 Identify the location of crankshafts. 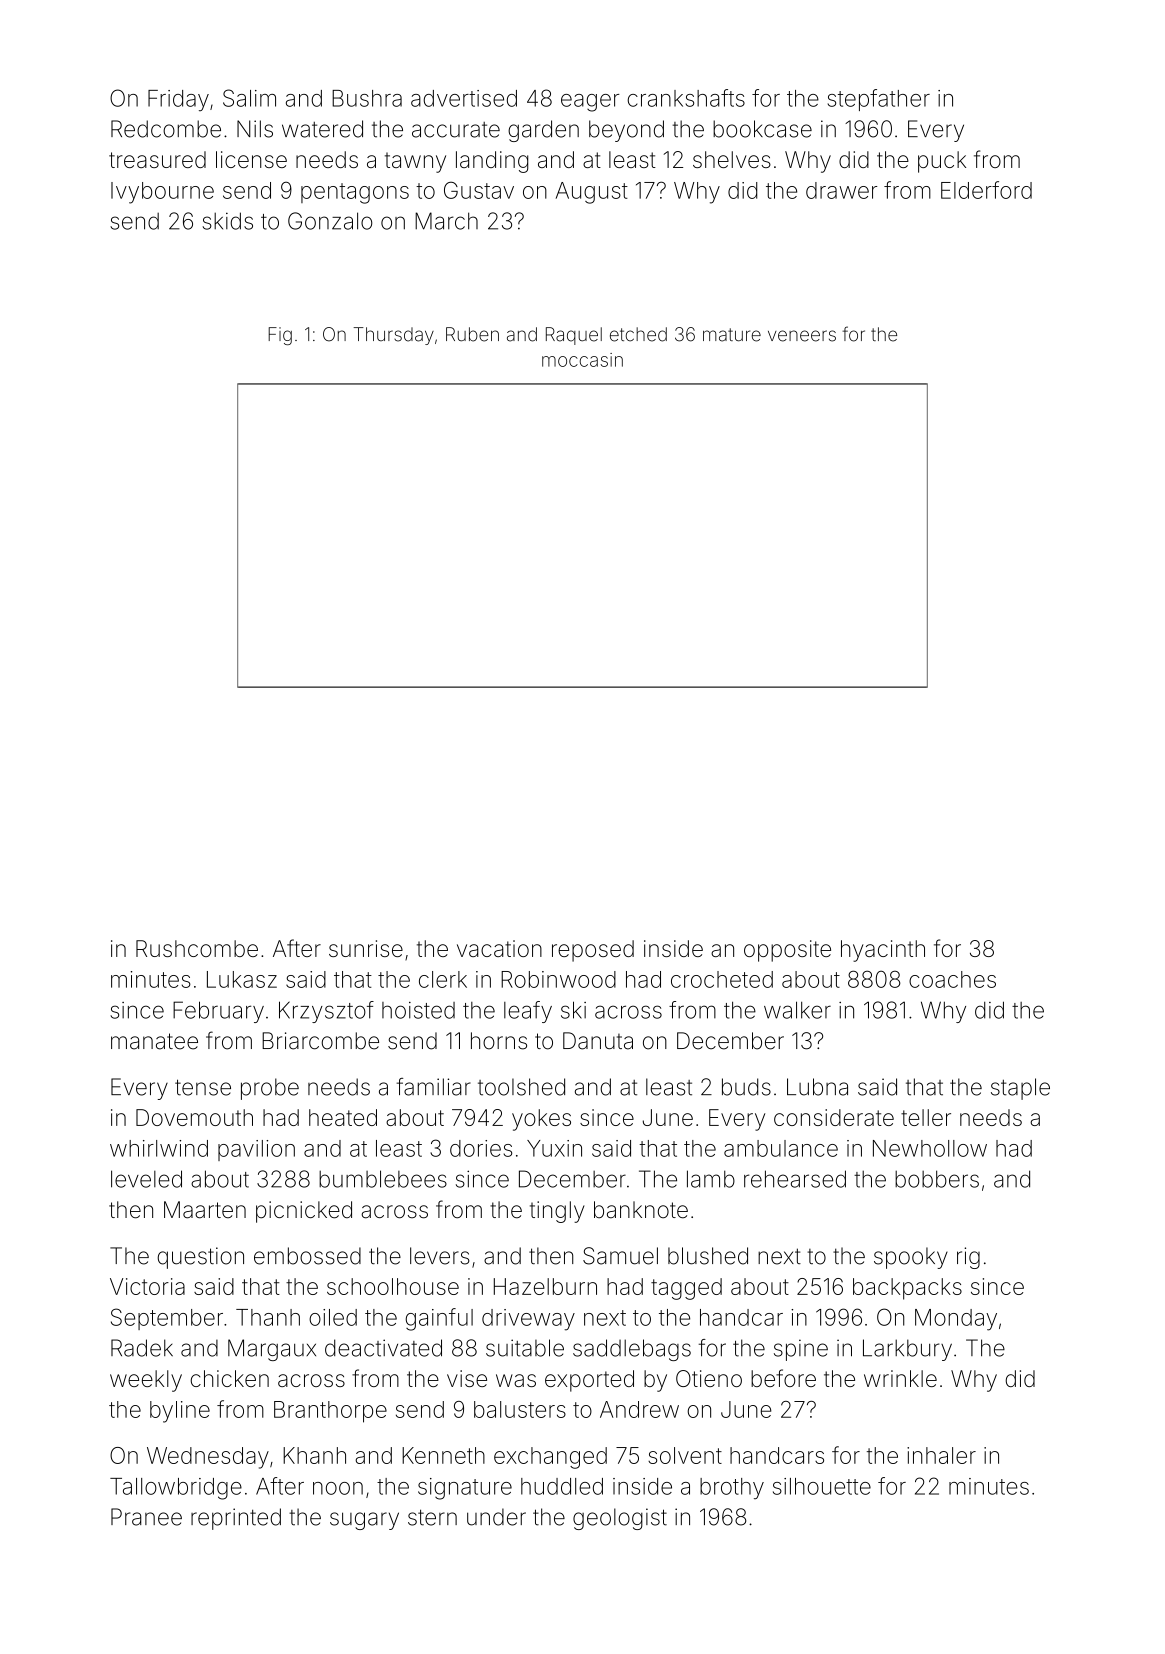
(686, 98).
